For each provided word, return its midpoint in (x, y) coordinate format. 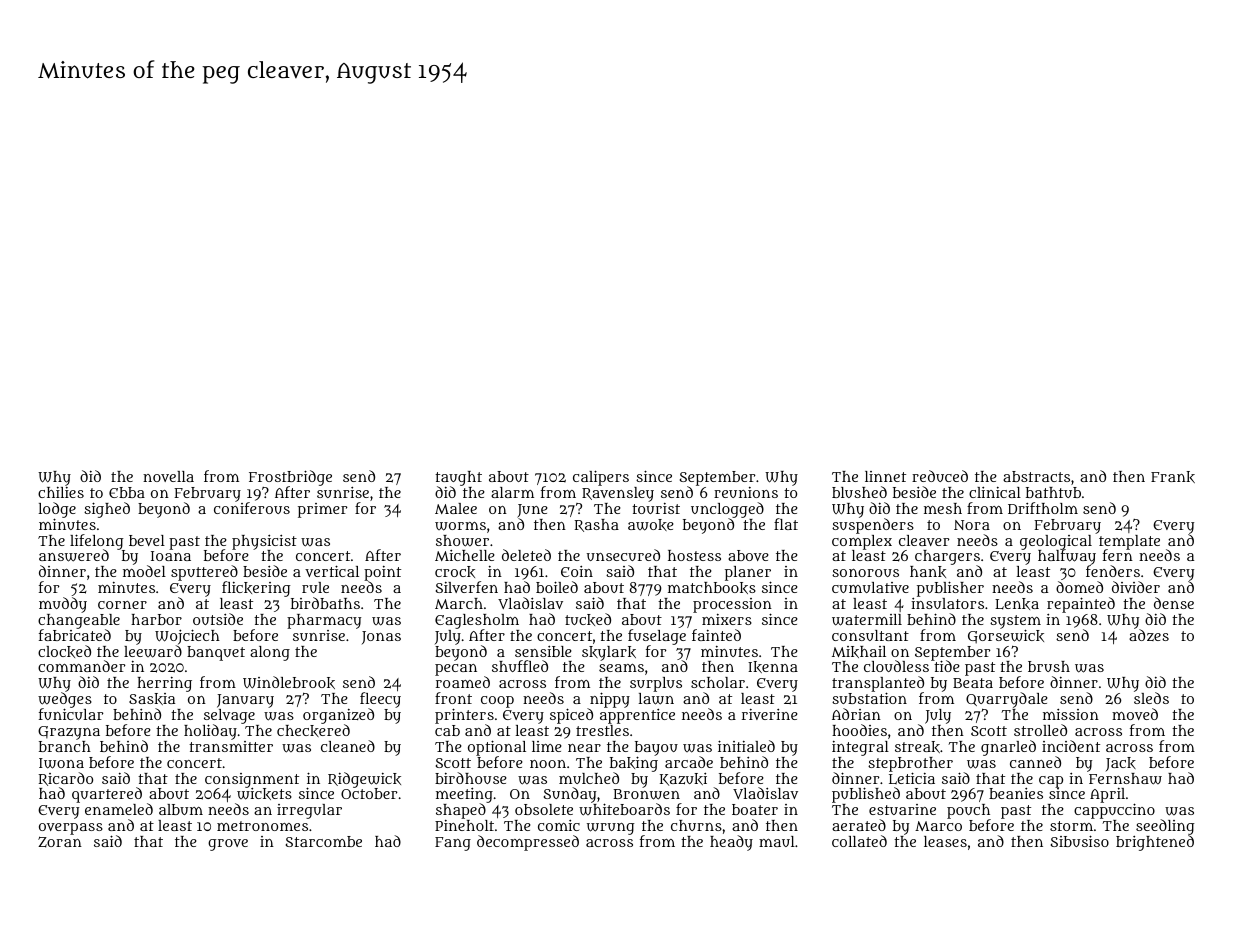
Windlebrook (289, 682)
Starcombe (324, 841)
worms (460, 526)
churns (696, 825)
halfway (1067, 558)
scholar (718, 682)
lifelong (97, 542)
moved (1135, 714)
